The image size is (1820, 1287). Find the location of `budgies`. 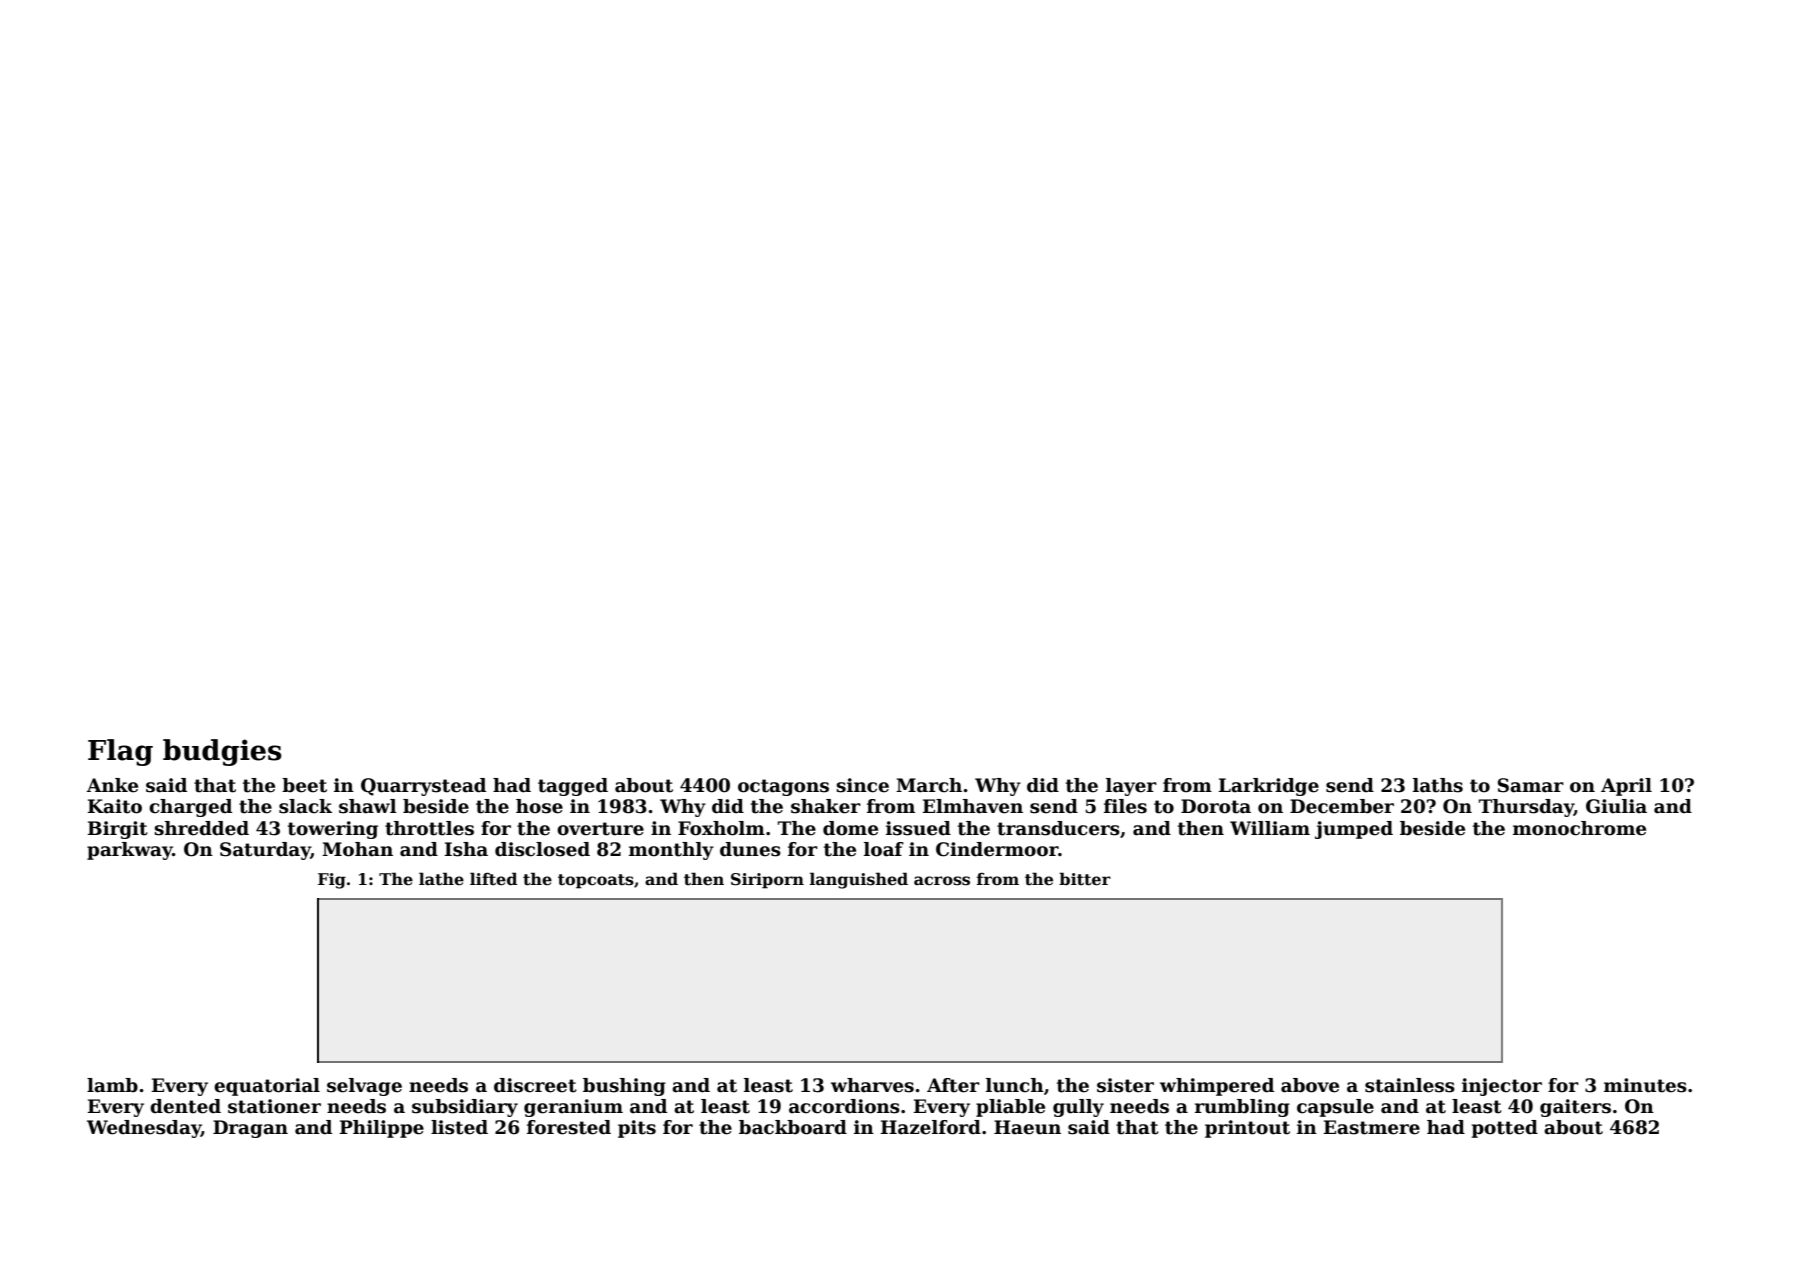

budgies is located at coordinates (222, 752).
